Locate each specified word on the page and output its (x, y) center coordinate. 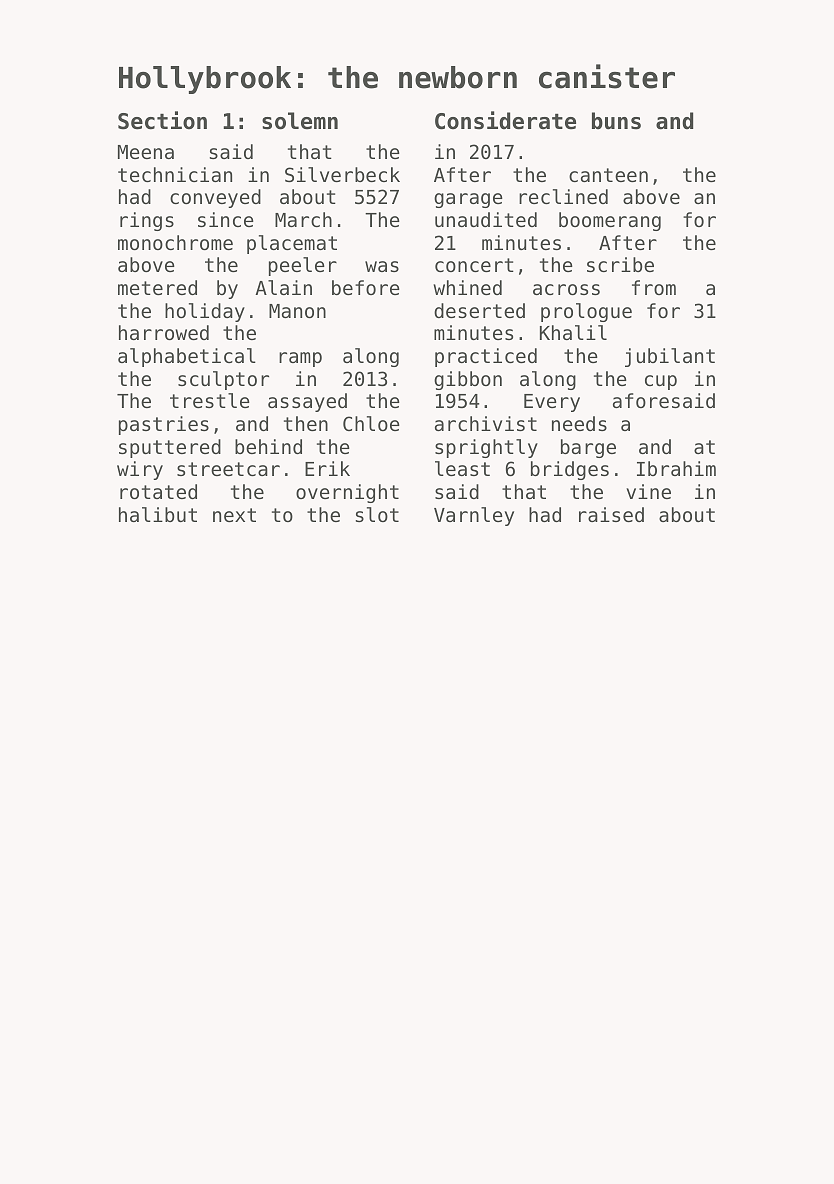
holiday (205, 312)
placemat (292, 244)
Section (162, 120)
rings (147, 221)
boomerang (610, 221)
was (382, 266)
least (462, 468)
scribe (620, 264)
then (306, 423)
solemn (300, 121)
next (234, 515)
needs (579, 423)
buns (616, 121)
